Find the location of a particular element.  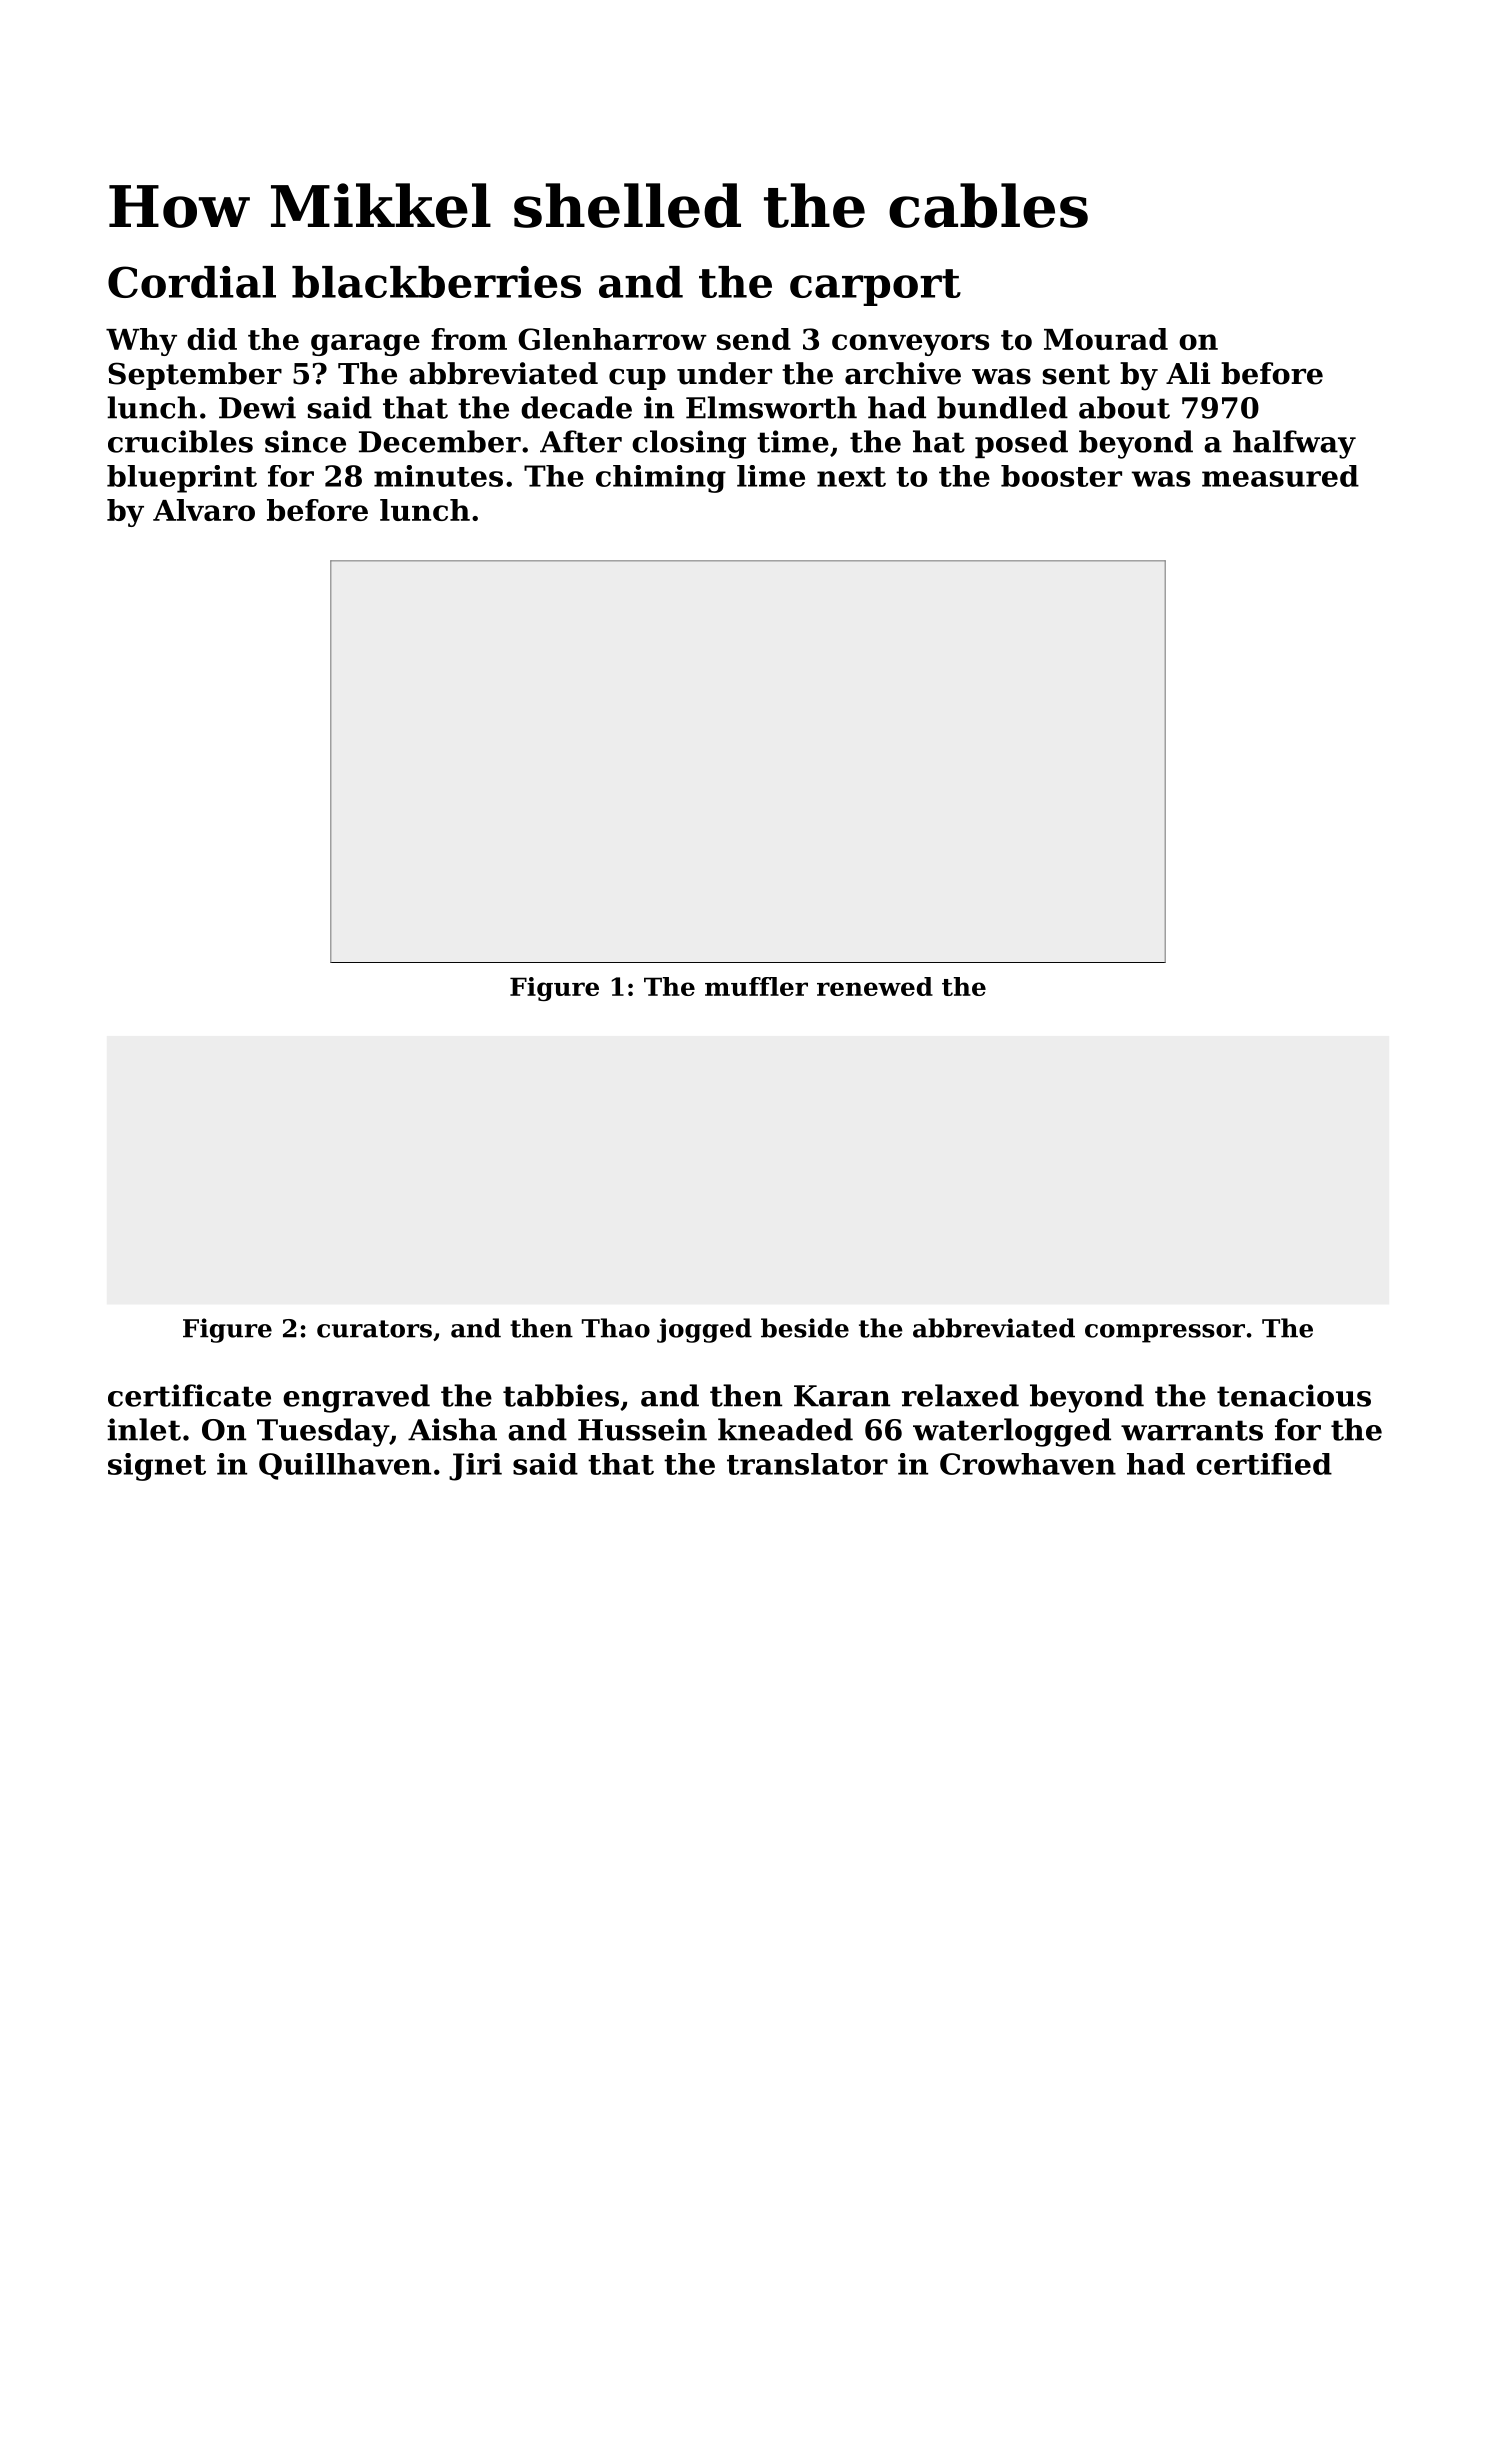

Ali is located at coordinates (1188, 373).
